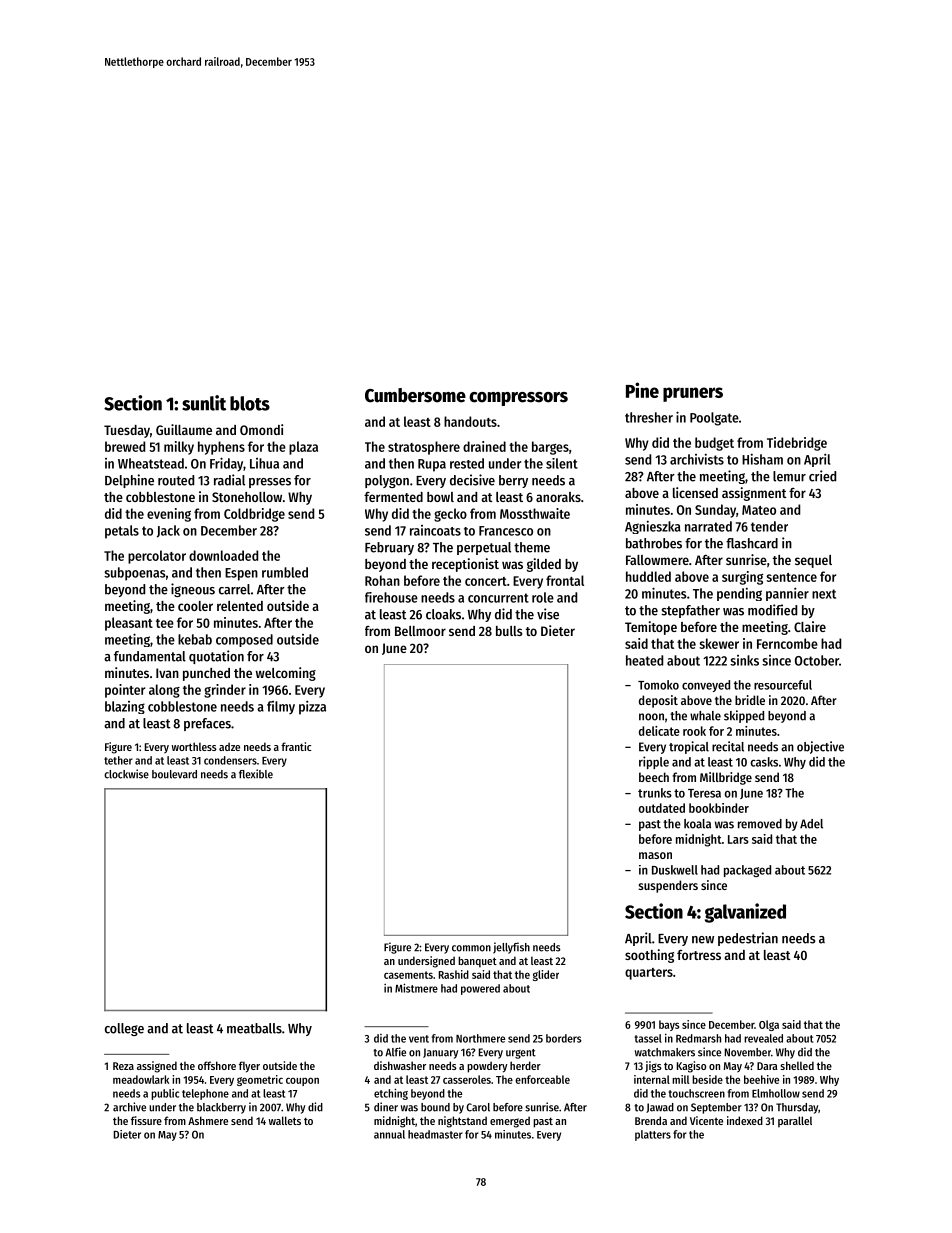 The height and width of the document is (1233, 952). I want to click on objective, so click(820, 747).
